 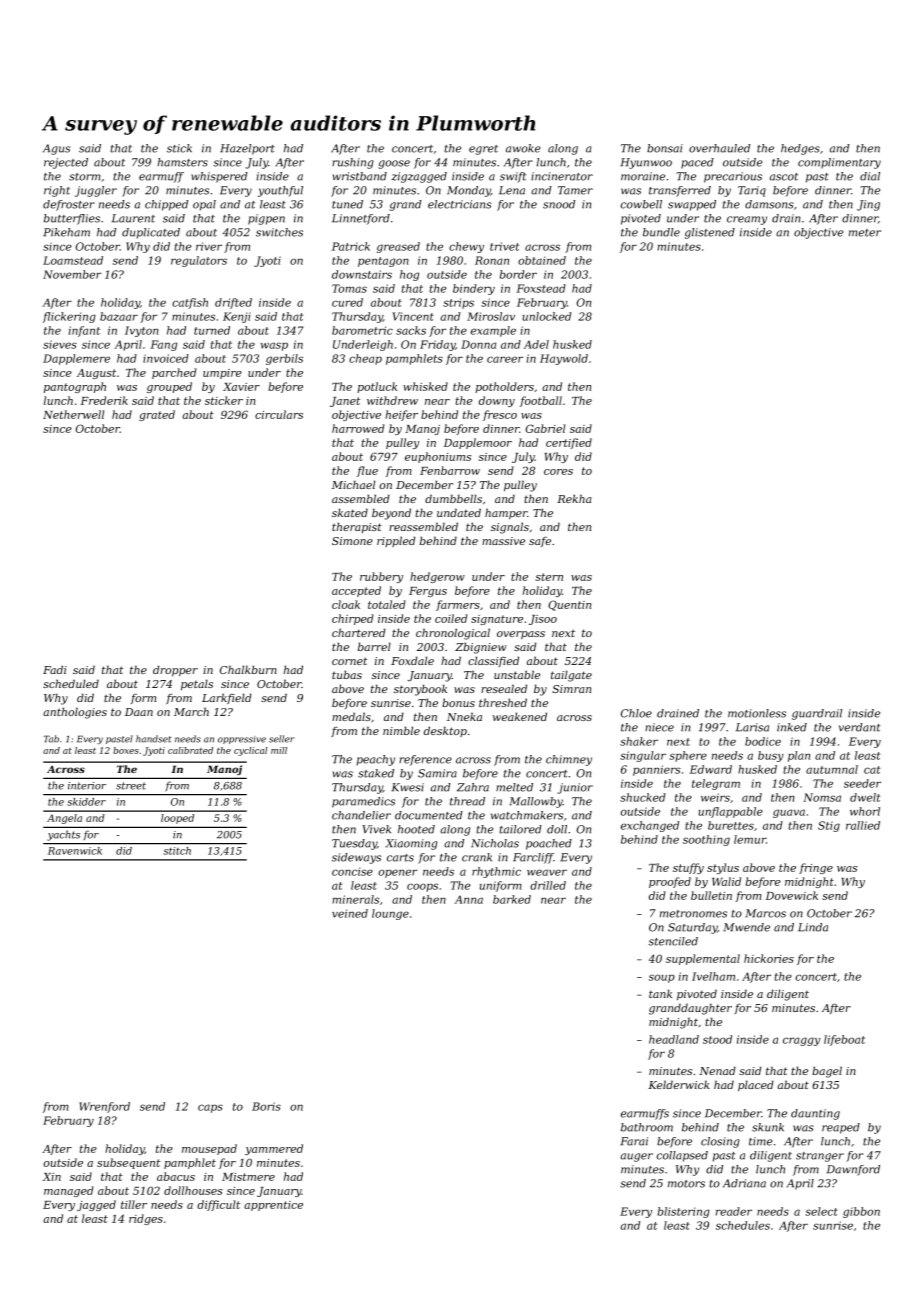 What do you see at coordinates (247, 149) in the page?
I see `Hazelport` at bounding box center [247, 149].
